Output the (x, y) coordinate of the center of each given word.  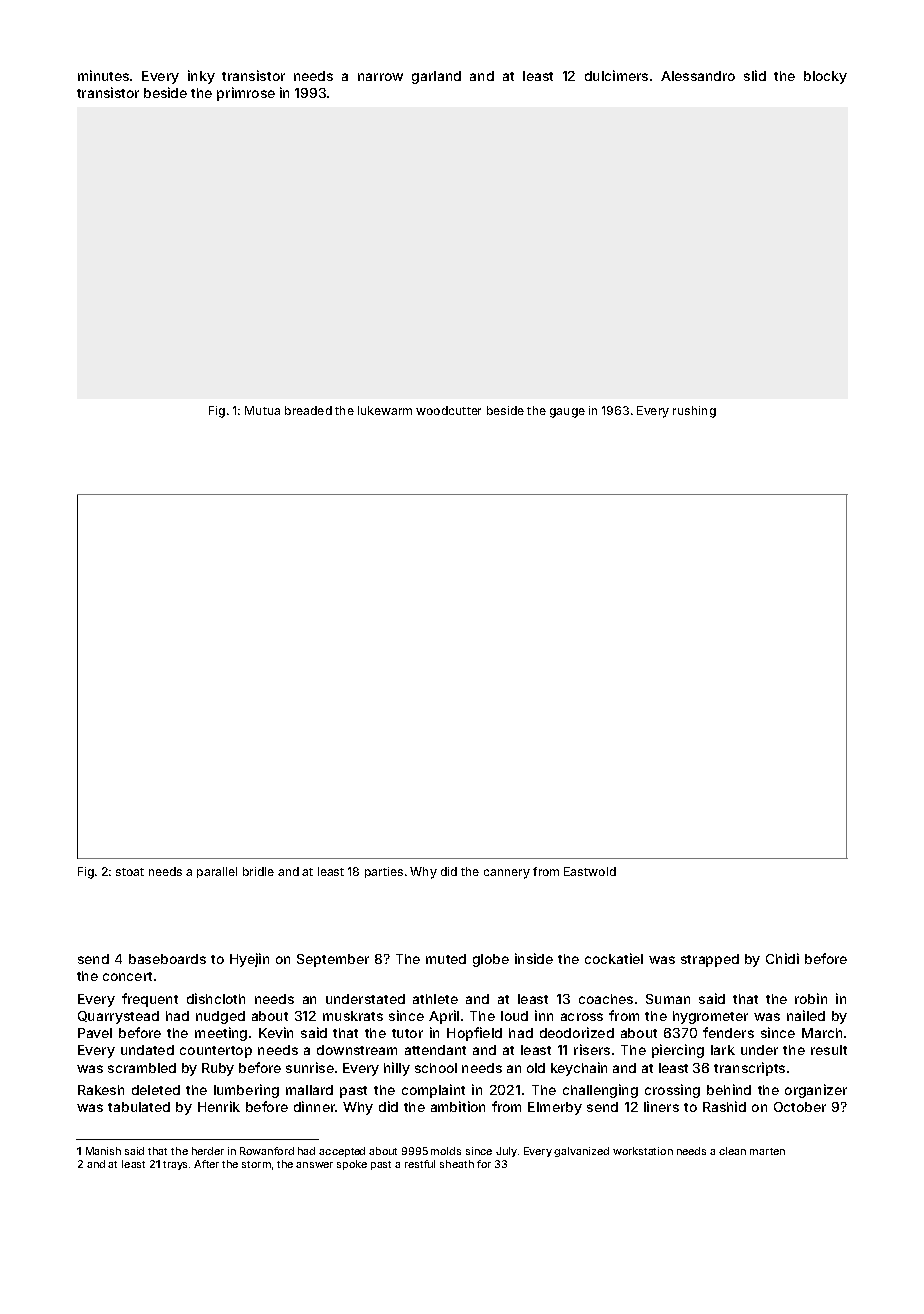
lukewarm (385, 410)
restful (420, 1164)
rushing (694, 412)
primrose (246, 94)
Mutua (262, 410)
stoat (130, 872)
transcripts (749, 1069)
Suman (668, 999)
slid (755, 75)
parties (384, 872)
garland (436, 77)
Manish (103, 1151)
